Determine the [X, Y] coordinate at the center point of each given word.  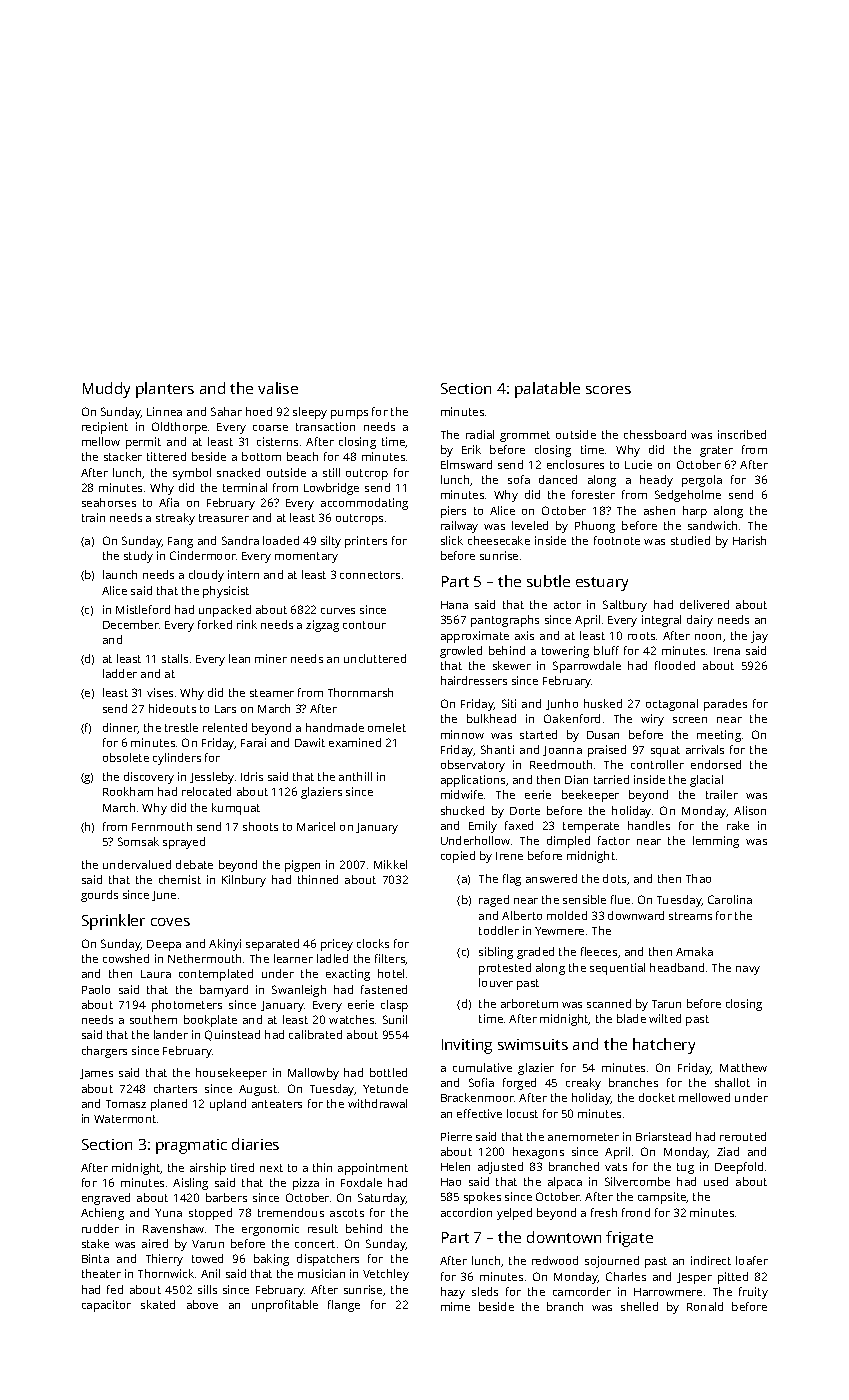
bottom [261, 456]
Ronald [705, 1306]
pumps [349, 414]
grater [716, 451]
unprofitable [285, 1306]
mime [455, 1306]
